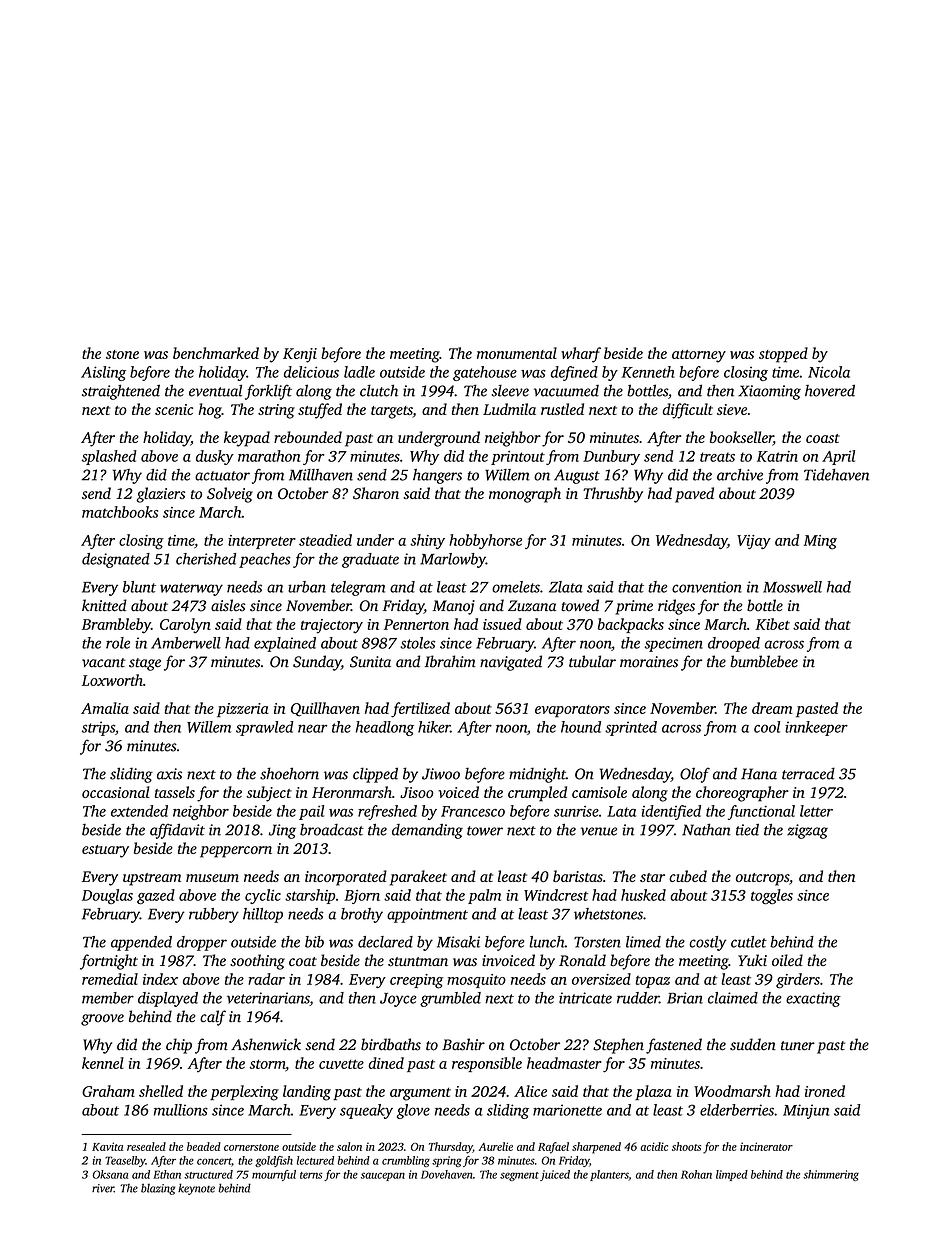  What do you see at coordinates (418, 962) in the document?
I see `stuntman` at bounding box center [418, 962].
